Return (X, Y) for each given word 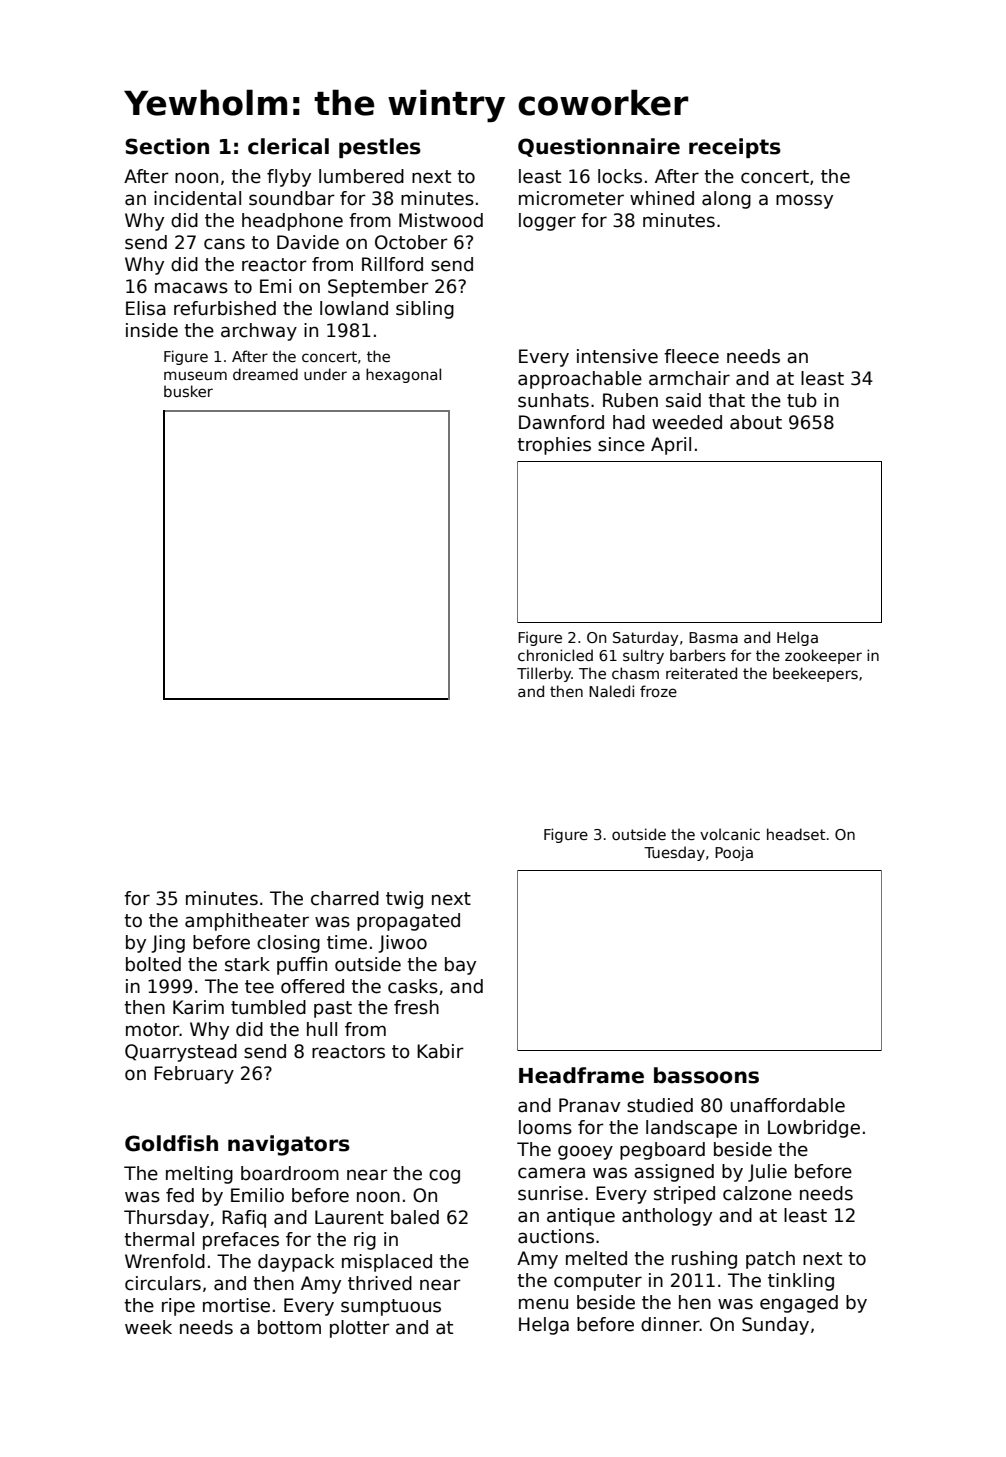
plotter (360, 1329)
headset (796, 834)
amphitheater (247, 922)
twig (404, 900)
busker (188, 391)
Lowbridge (814, 1129)
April (671, 446)
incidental (197, 198)
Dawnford (561, 422)
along (726, 200)
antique (581, 1217)
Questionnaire (599, 147)
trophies (554, 446)
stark (247, 964)
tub (802, 400)
